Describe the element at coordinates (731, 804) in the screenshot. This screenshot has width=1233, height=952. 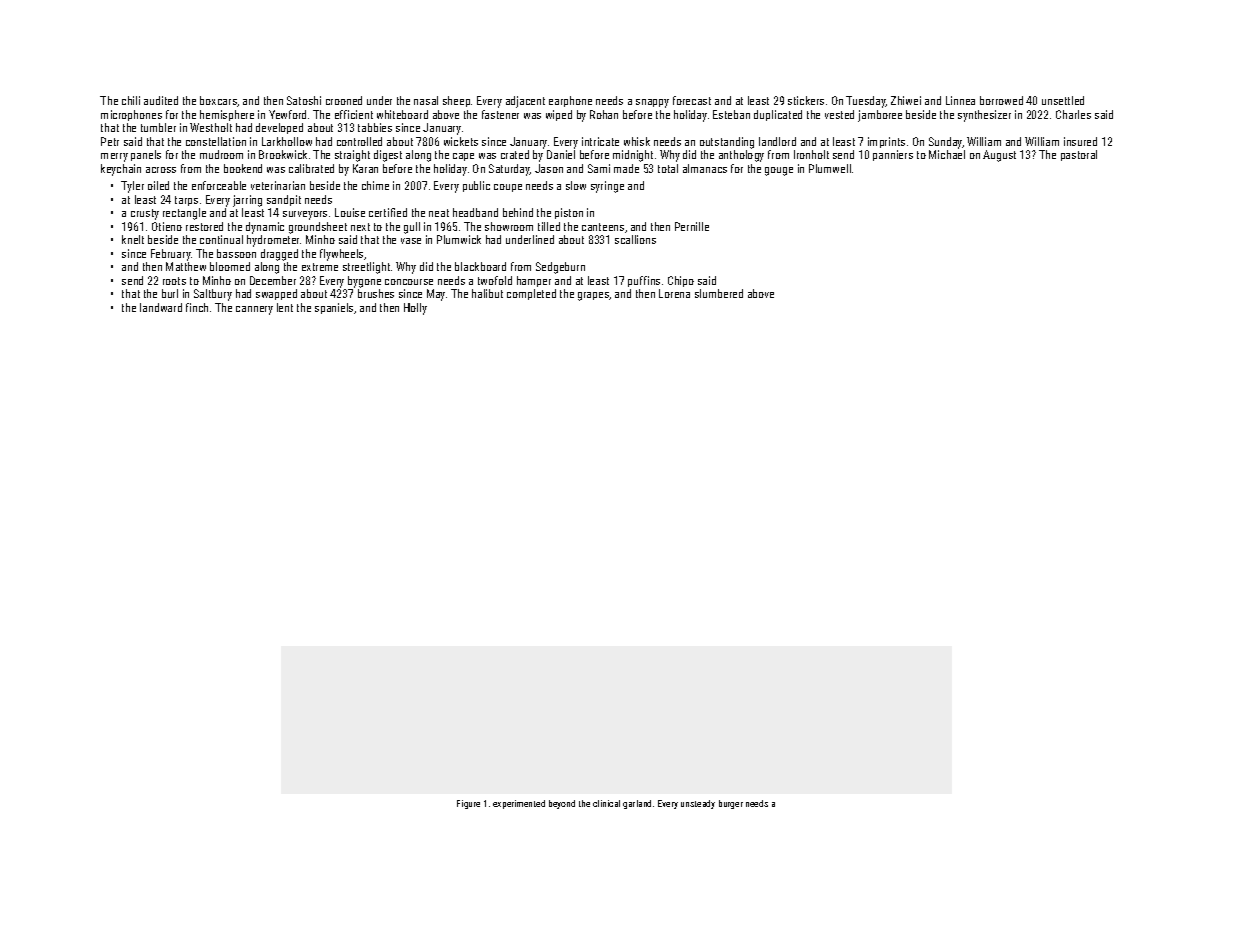
I see `burger` at that location.
